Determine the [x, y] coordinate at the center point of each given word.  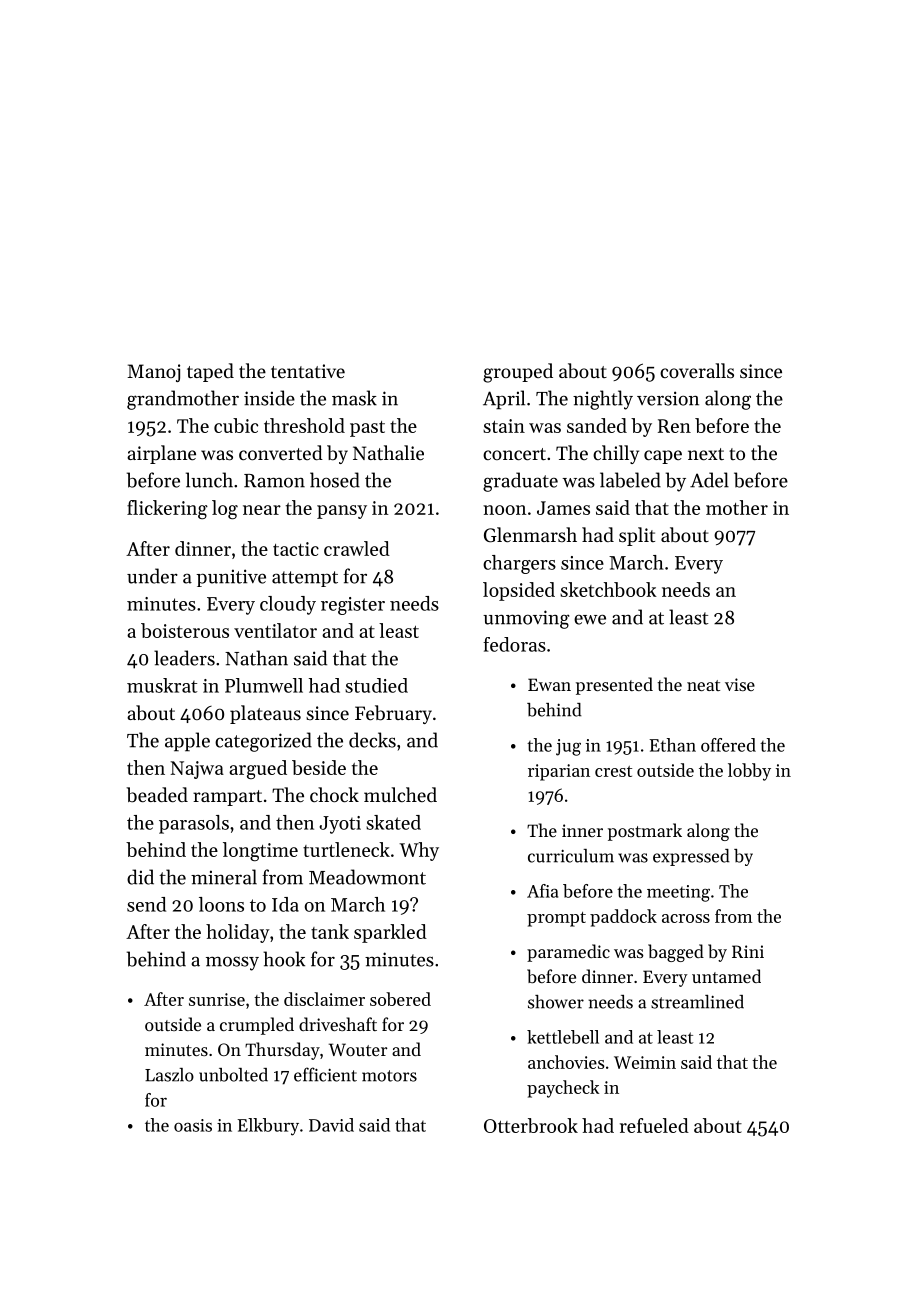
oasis [193, 1125]
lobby [749, 772]
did [140, 877]
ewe [590, 620]
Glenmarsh [530, 535]
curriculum [571, 856]
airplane [161, 454]
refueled [654, 1125]
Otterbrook [531, 1125]
